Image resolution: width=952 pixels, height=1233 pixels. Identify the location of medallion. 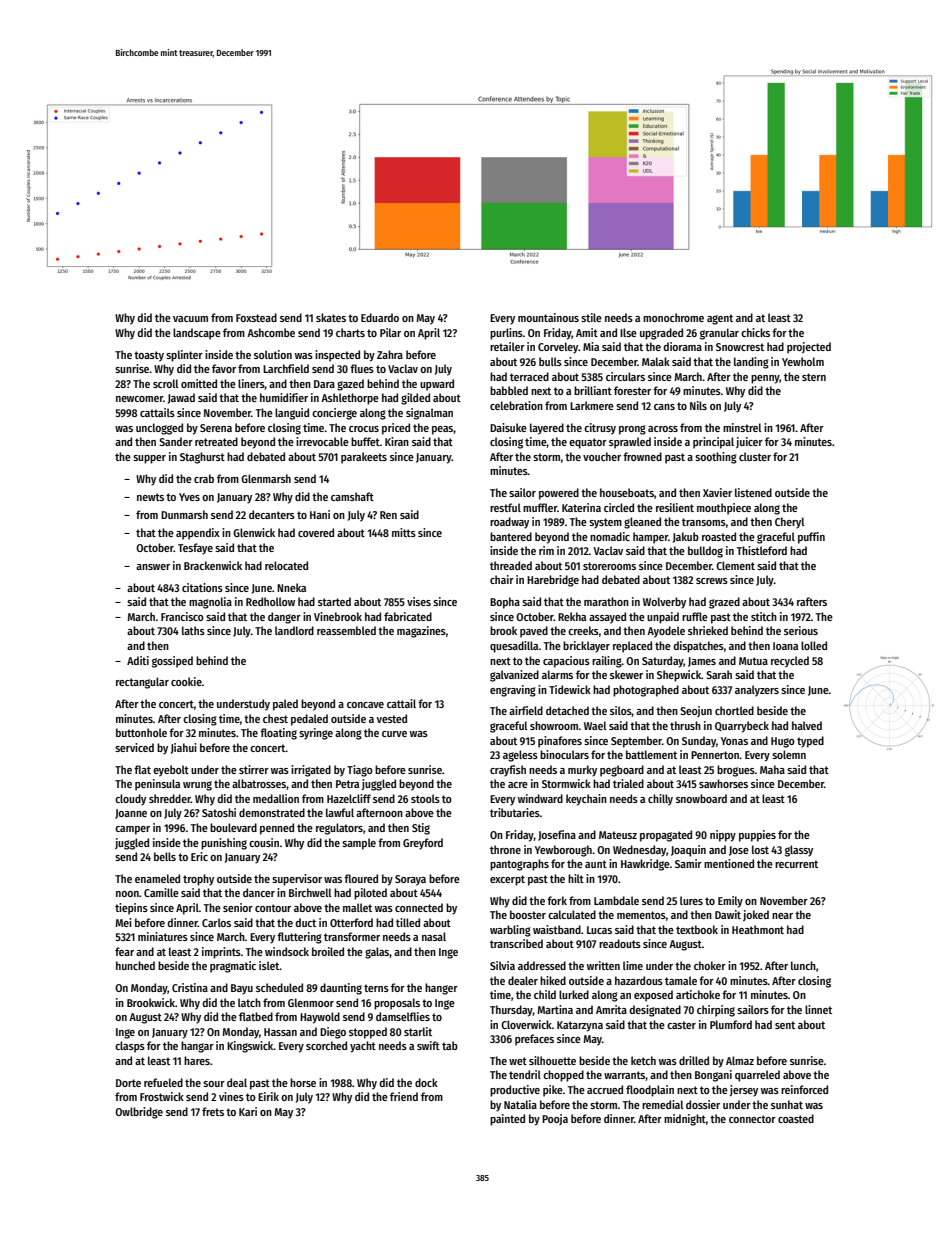
(276, 798).
